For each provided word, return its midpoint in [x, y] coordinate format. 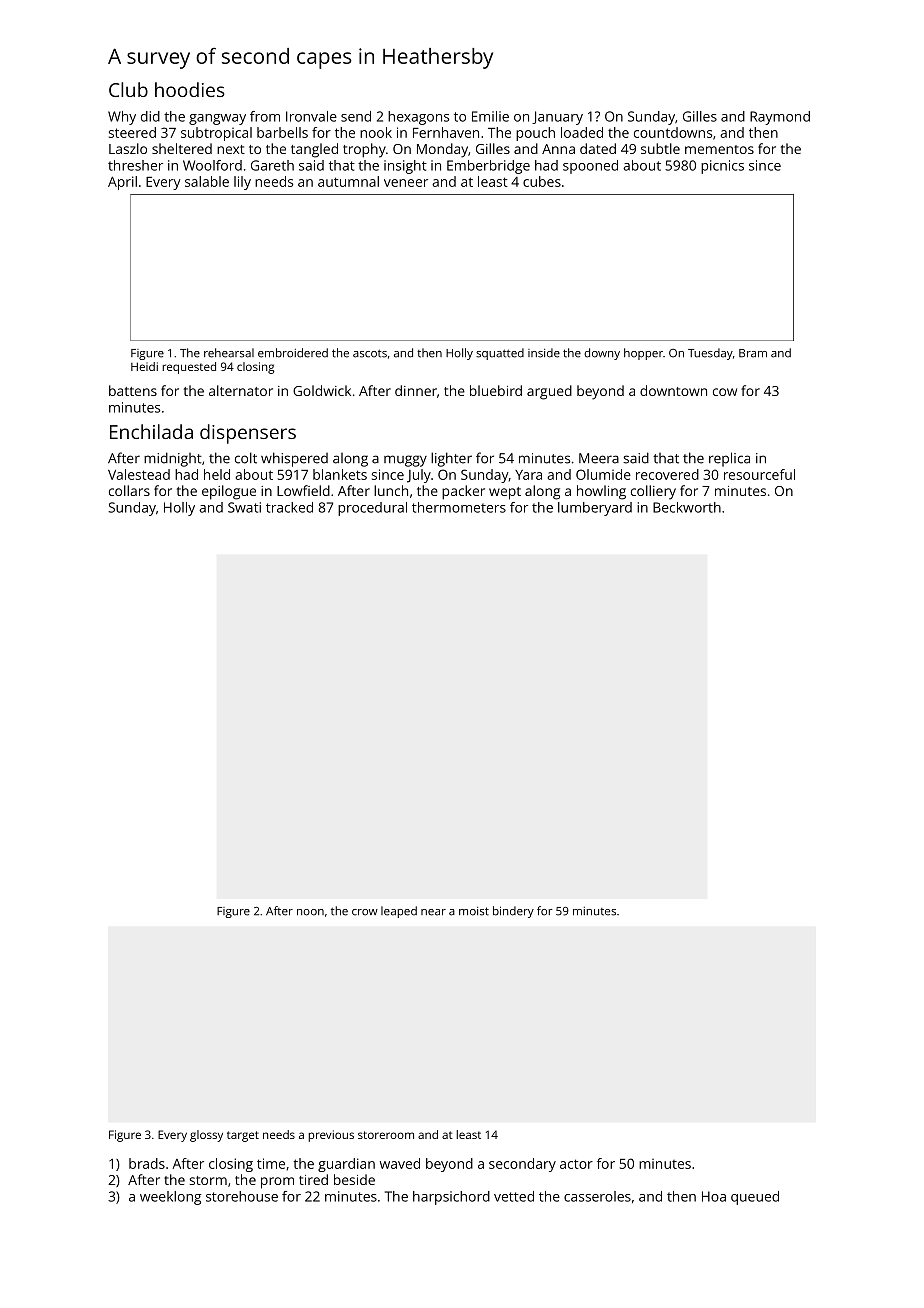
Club [128, 89]
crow [365, 912]
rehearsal [229, 353]
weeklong [170, 1198]
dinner [416, 390]
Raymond [780, 118]
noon [310, 912]
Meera [599, 458]
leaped [399, 912]
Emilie [490, 116]
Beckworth [687, 507]
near [433, 912]
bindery [513, 912]
